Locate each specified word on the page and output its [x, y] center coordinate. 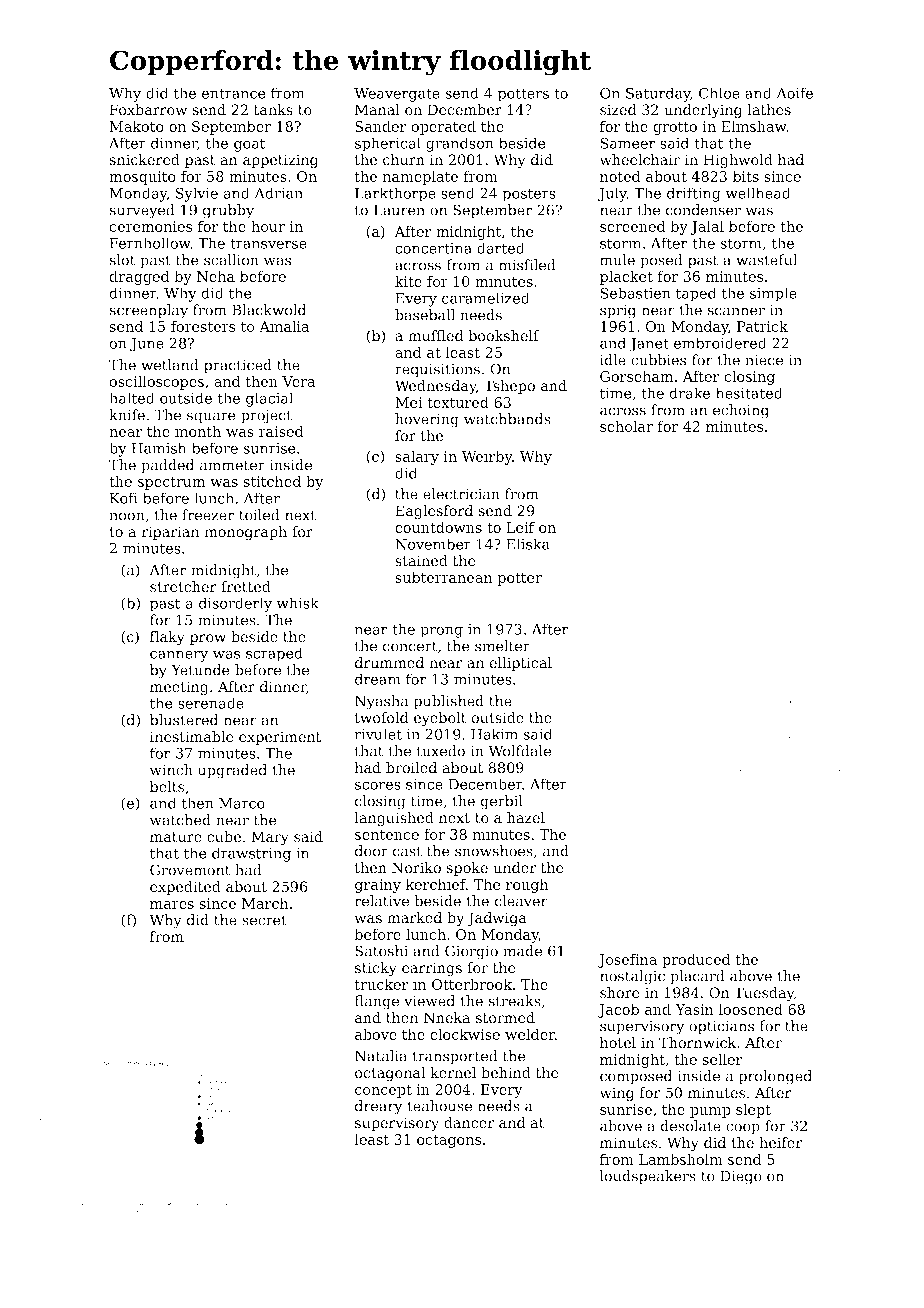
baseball [425, 315]
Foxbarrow [148, 110]
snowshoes [494, 851]
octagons [449, 1141]
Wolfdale [519, 751]
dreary [378, 1107]
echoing [741, 411]
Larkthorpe [395, 194]
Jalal [707, 227]
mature [176, 837]
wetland [170, 365]
